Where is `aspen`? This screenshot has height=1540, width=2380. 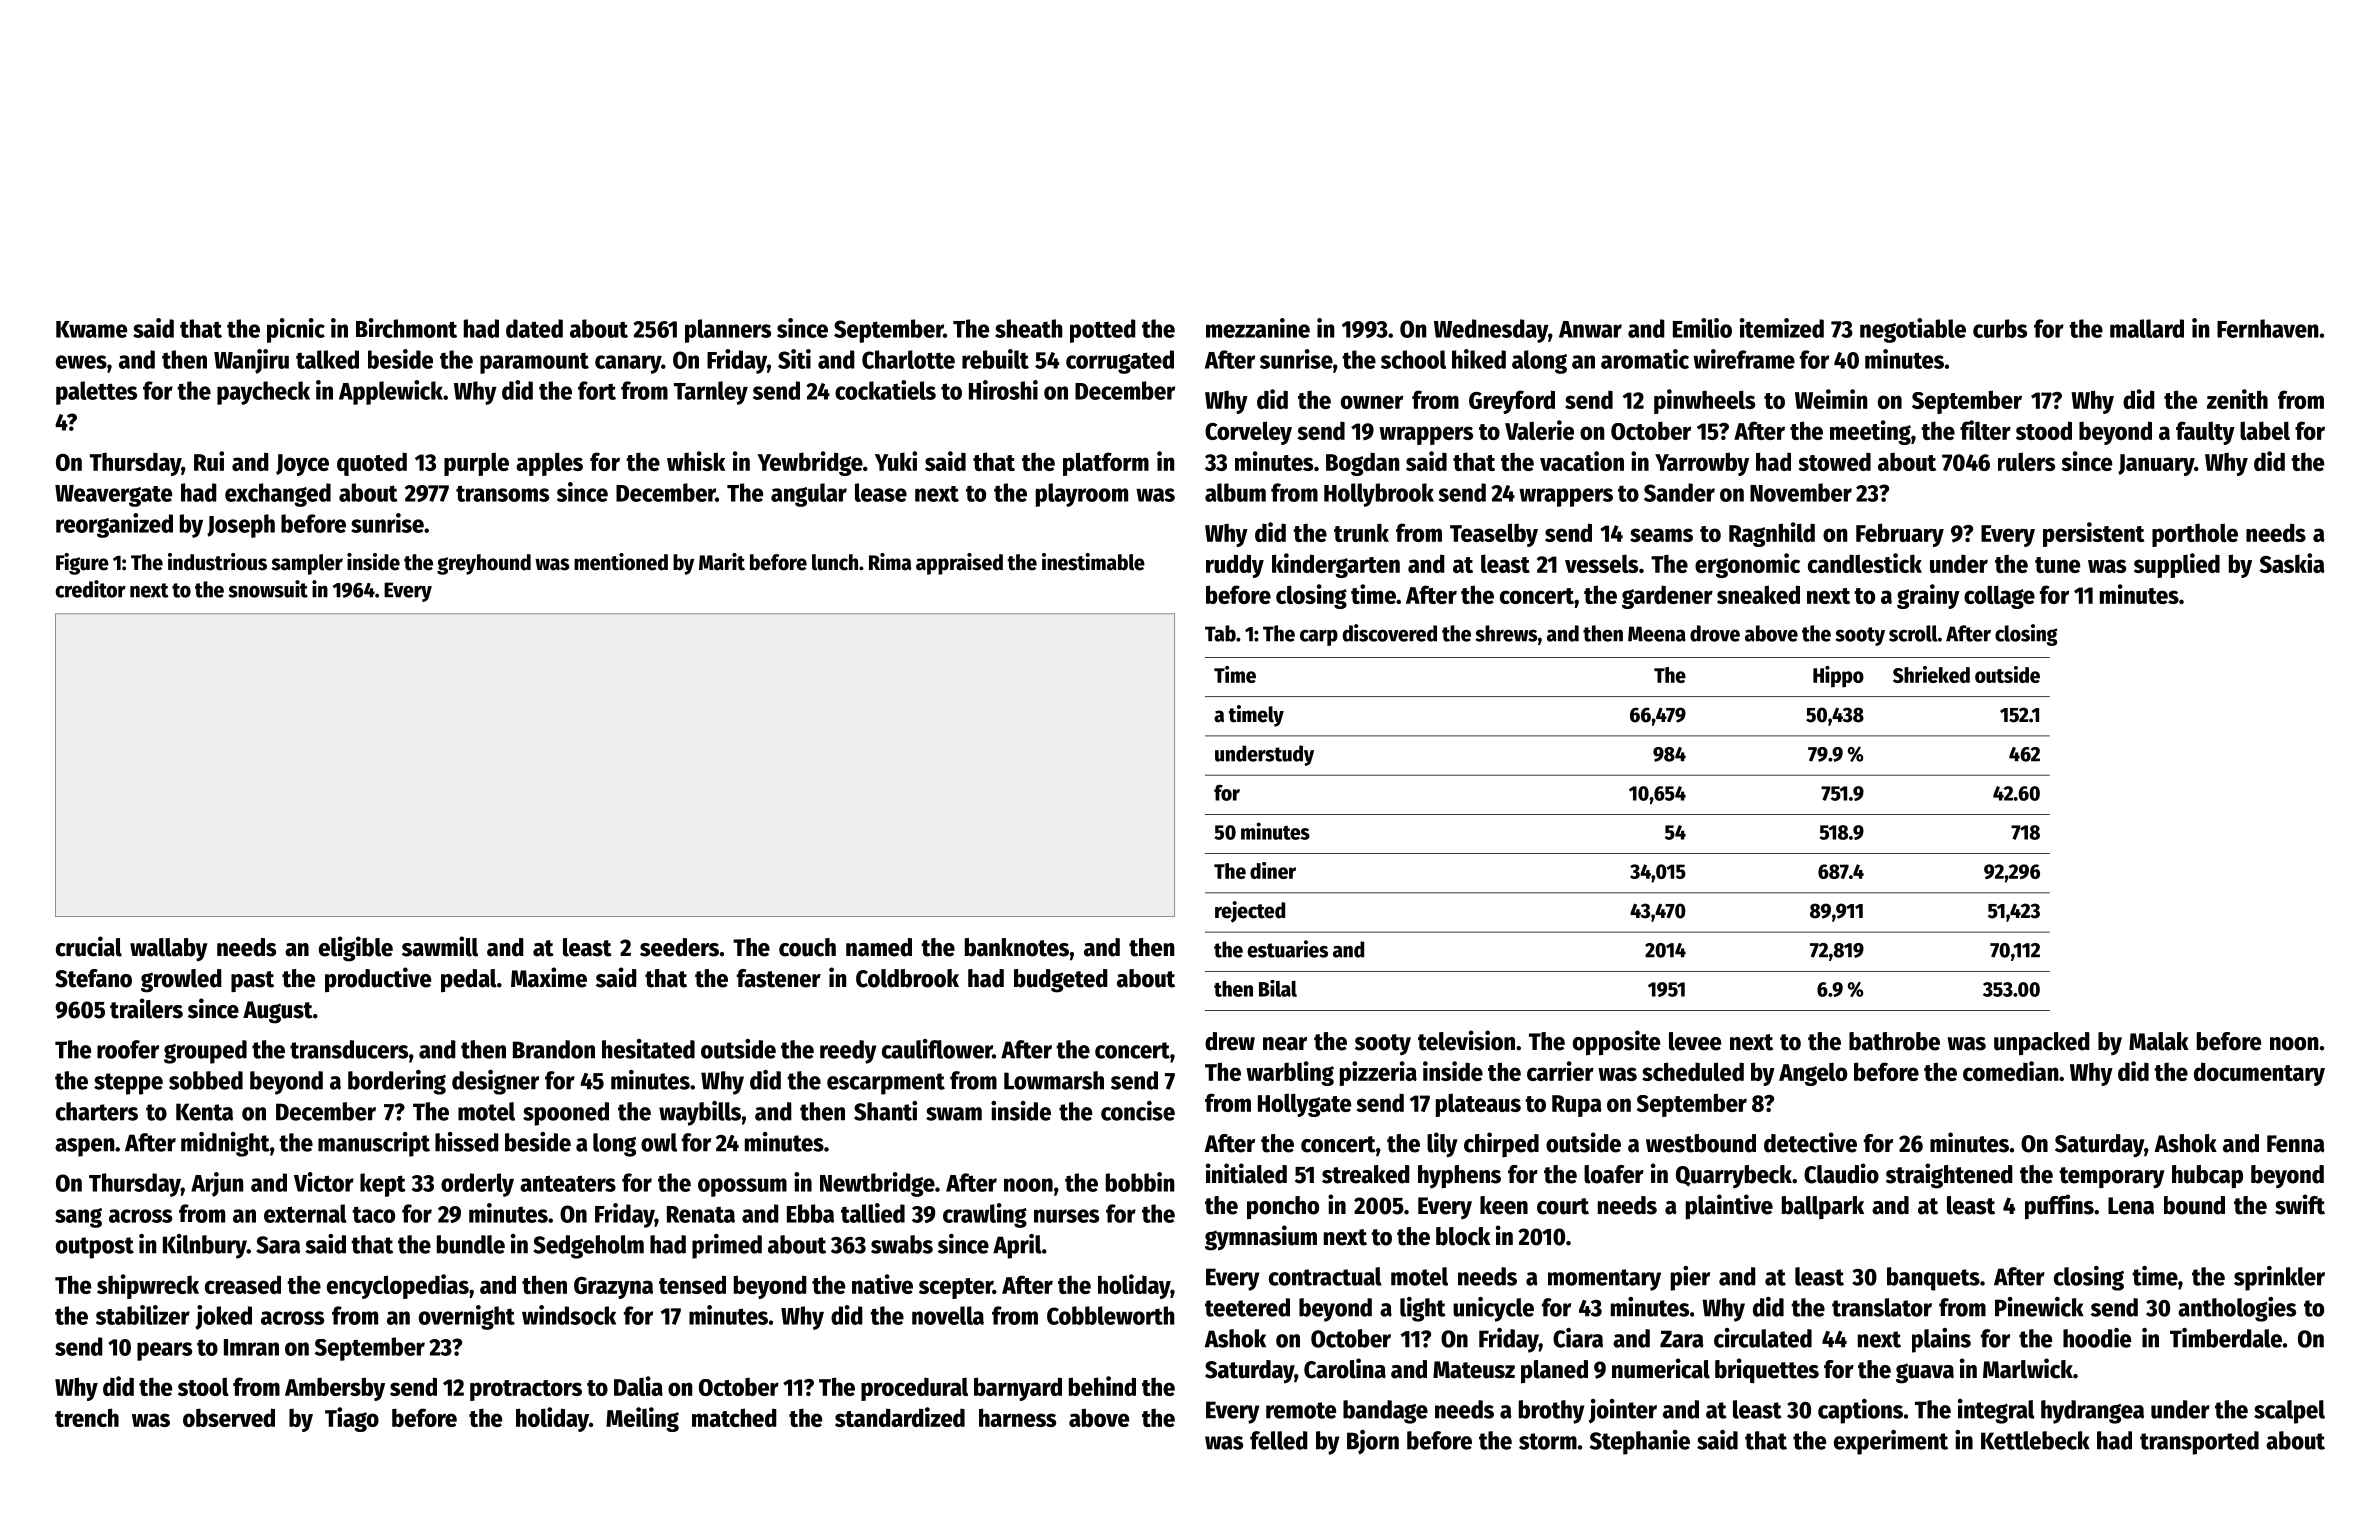
aspen is located at coordinates (85, 1147).
